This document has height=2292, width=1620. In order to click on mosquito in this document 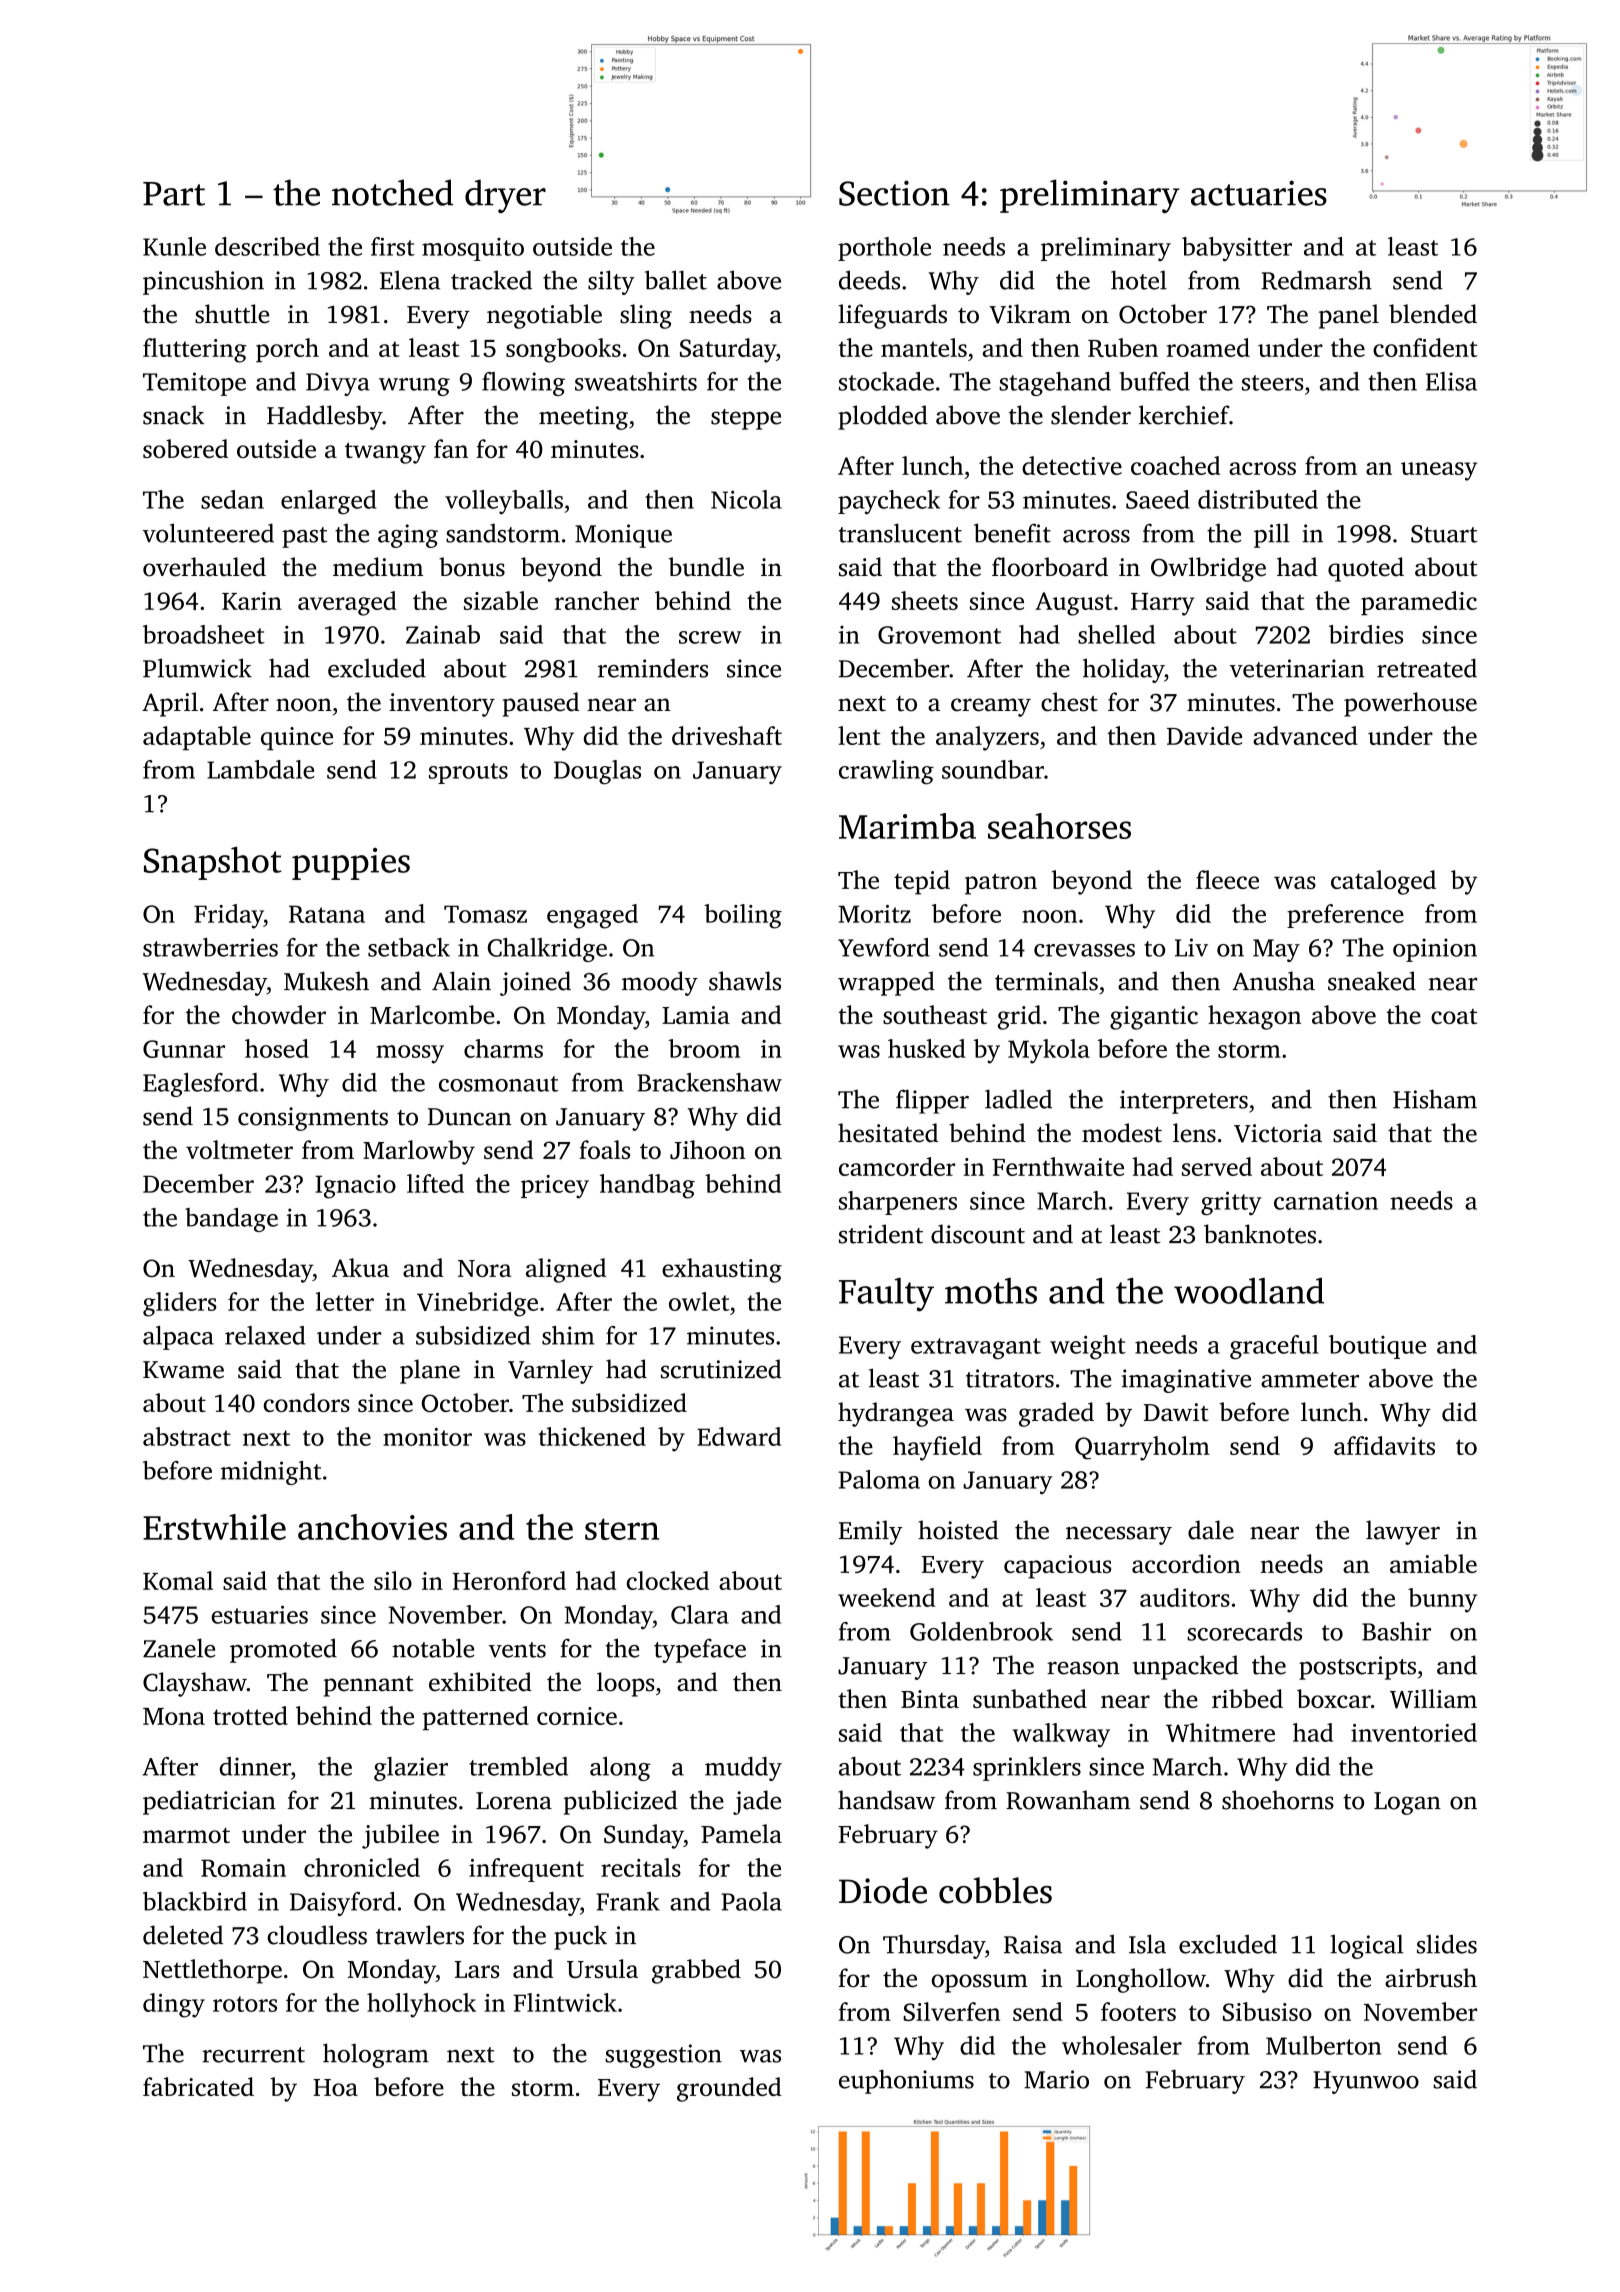, I will do `click(473, 249)`.
